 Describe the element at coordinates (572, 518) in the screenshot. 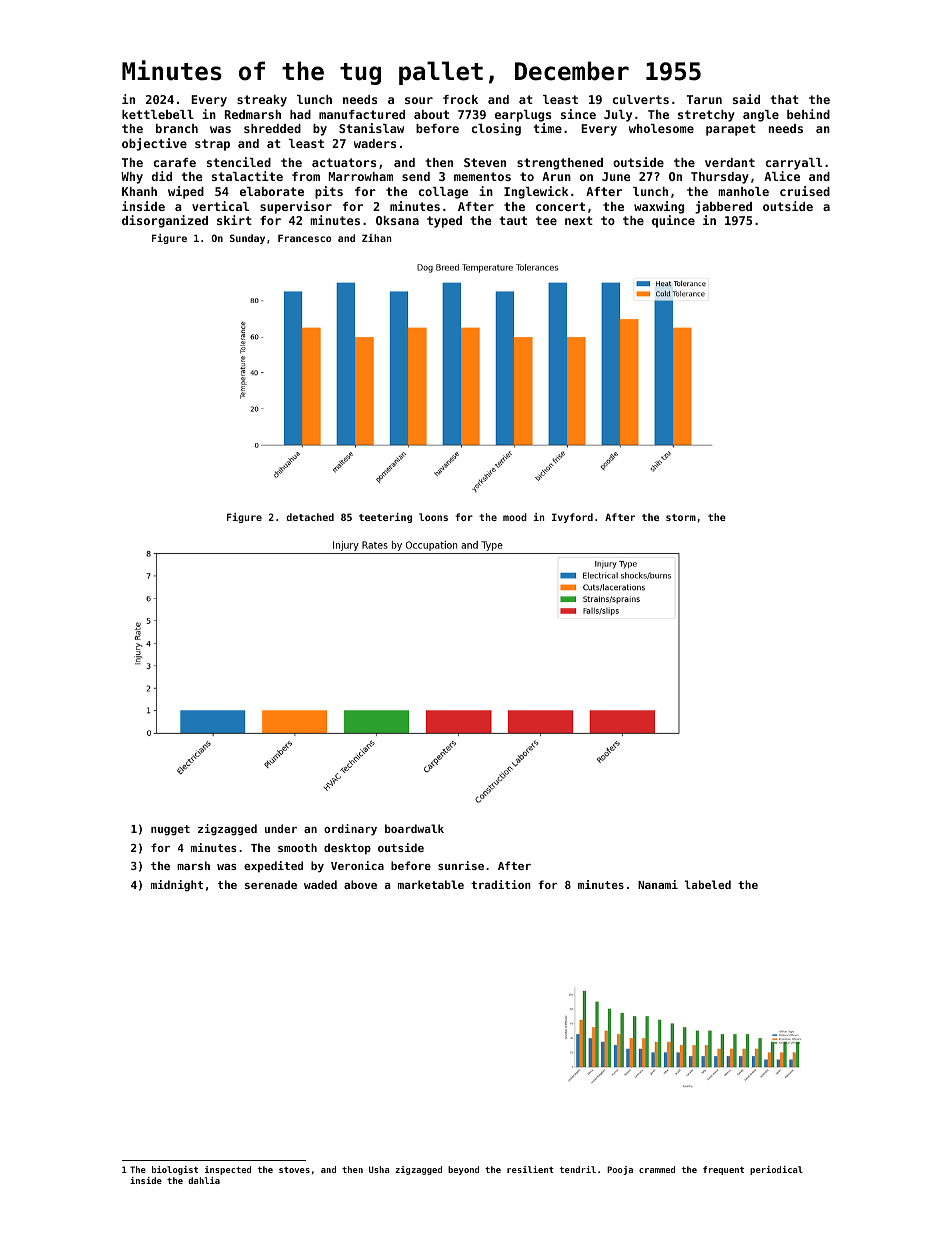

I see `Ivyford` at that location.
